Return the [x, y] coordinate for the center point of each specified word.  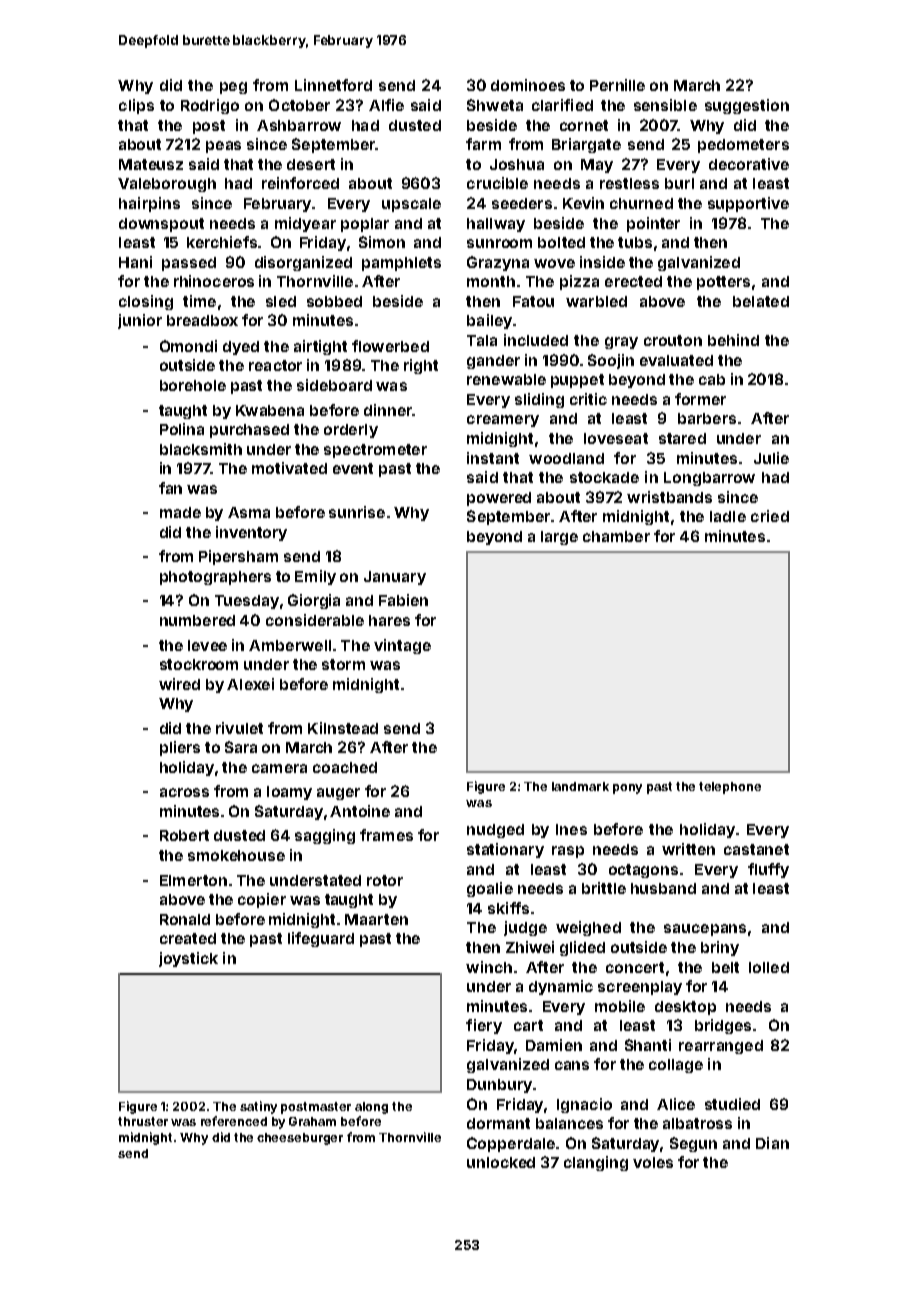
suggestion [747, 106]
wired [179, 684]
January [395, 578]
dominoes [528, 85]
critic [588, 399]
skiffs [508, 908]
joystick [188, 959]
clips [136, 106]
